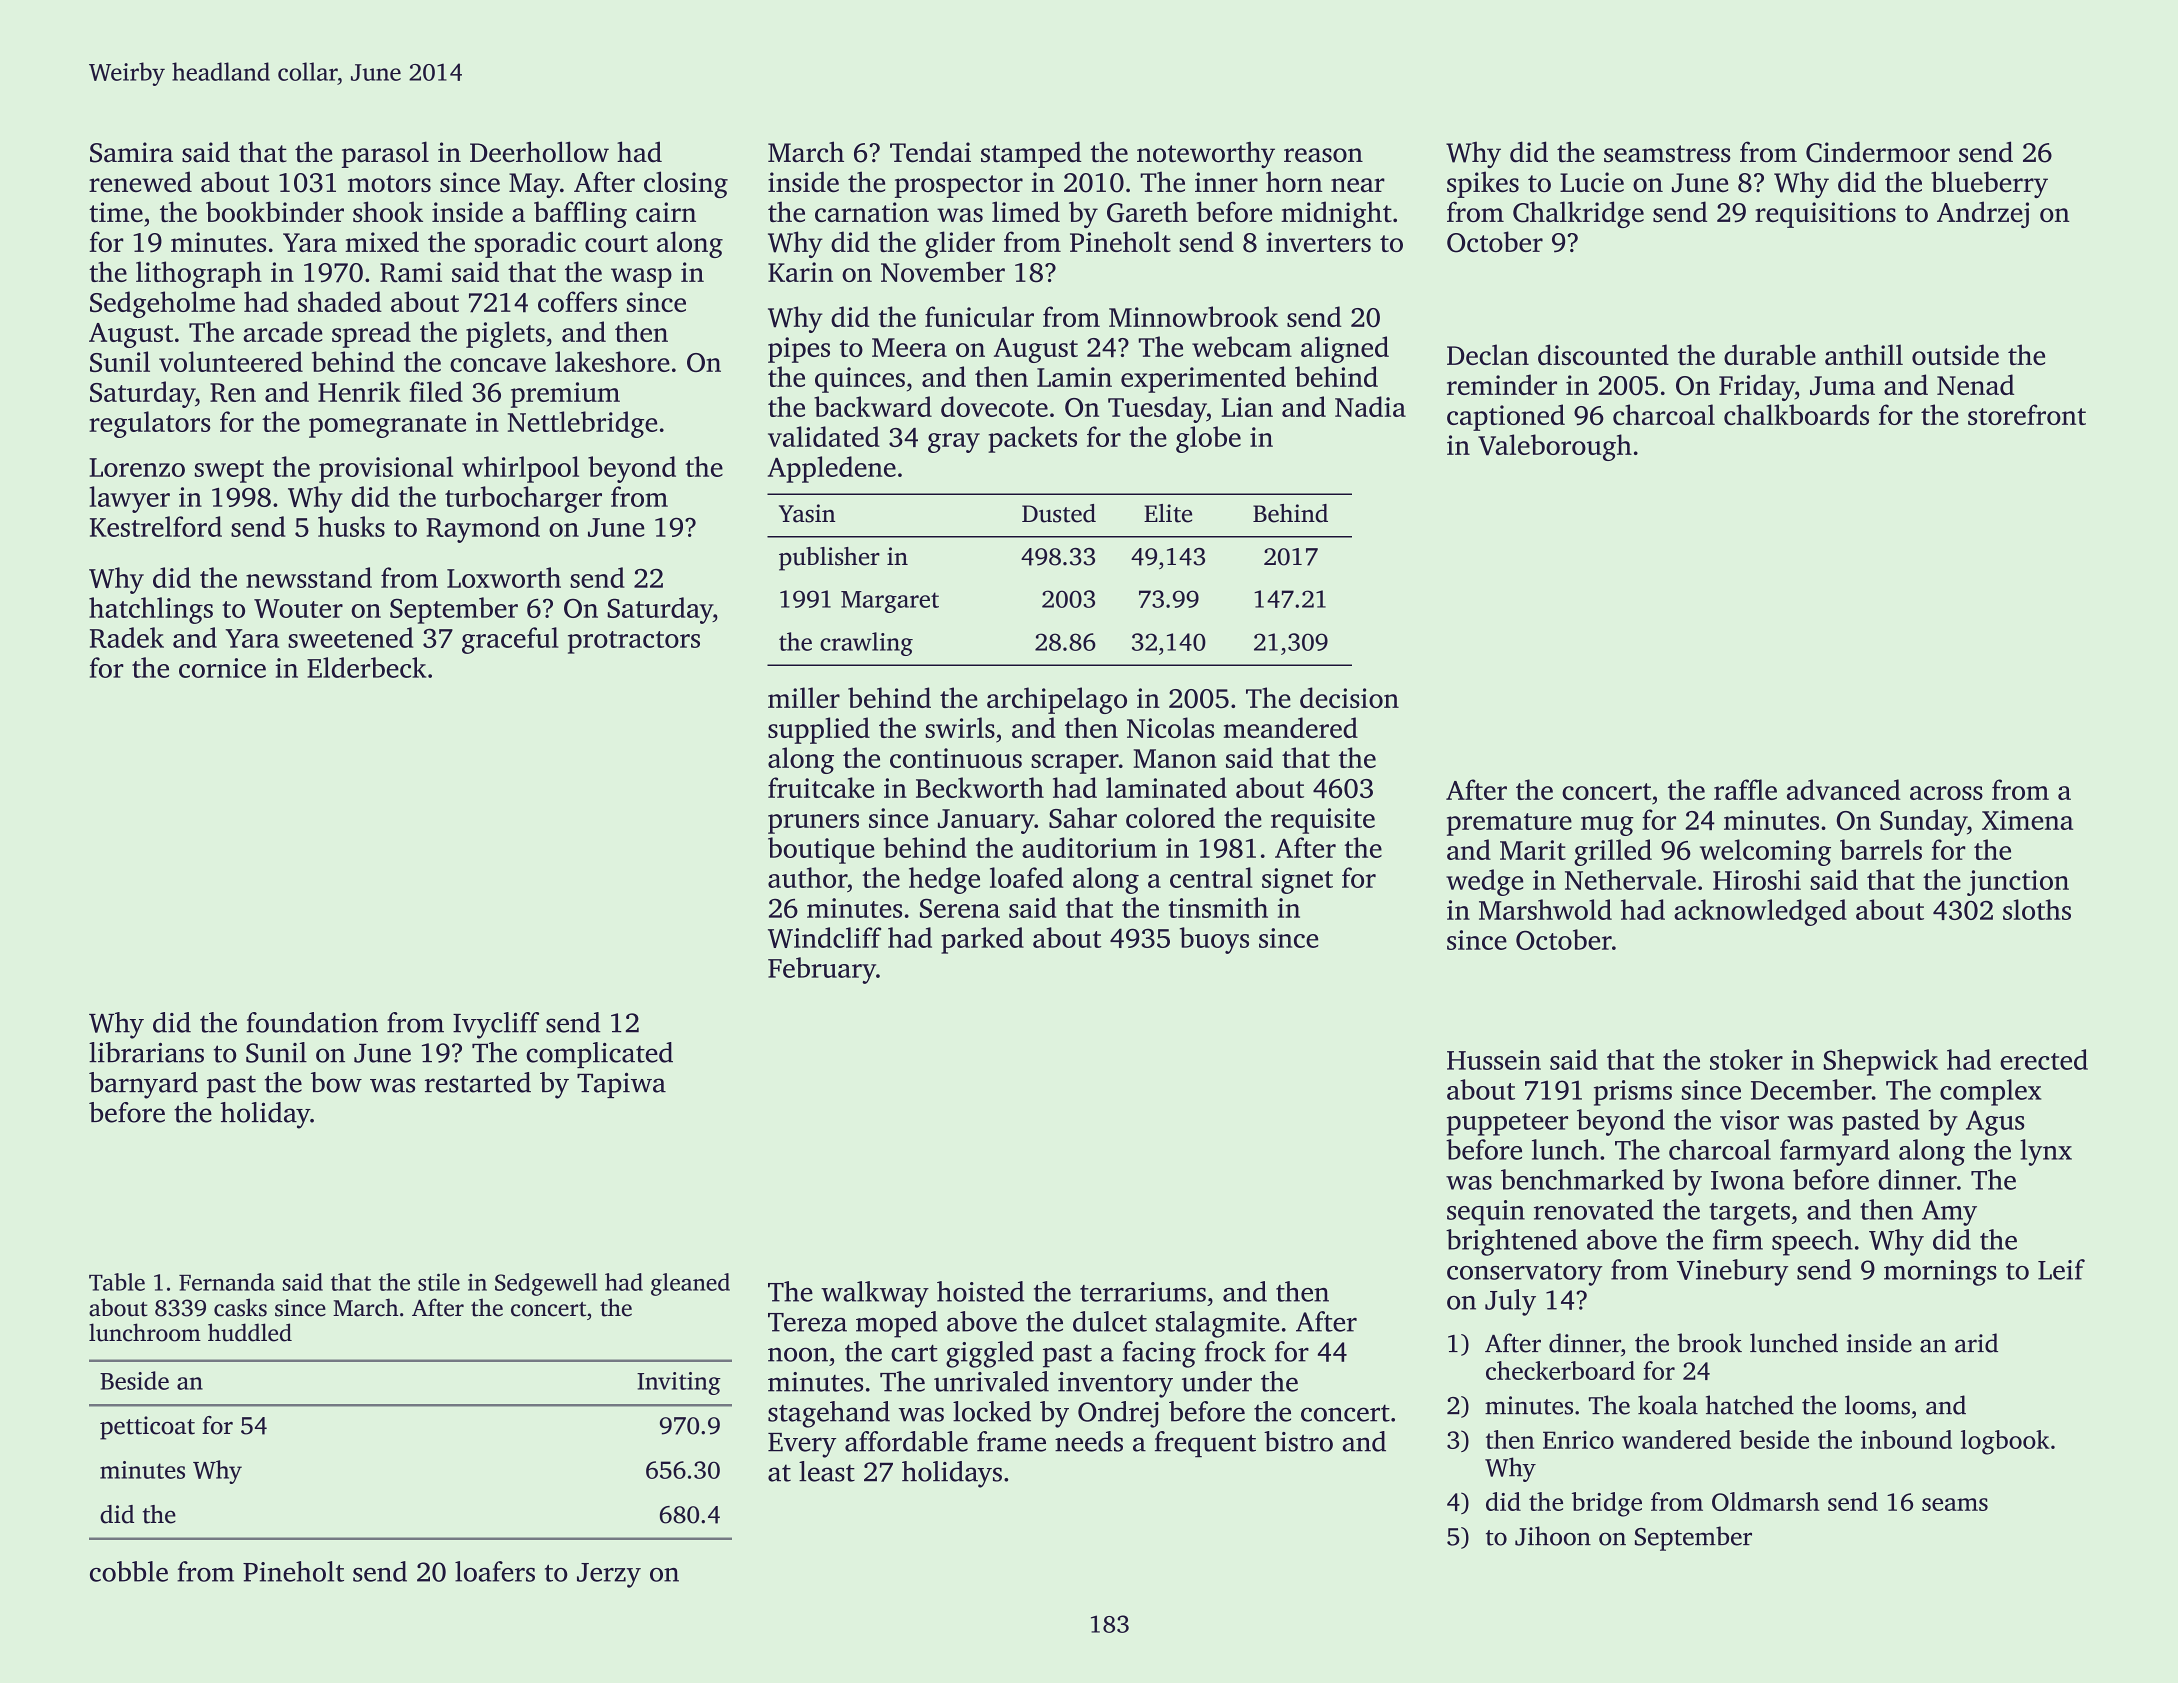 This screenshot has width=2178, height=1683. I want to click on storefront, so click(2027, 414).
